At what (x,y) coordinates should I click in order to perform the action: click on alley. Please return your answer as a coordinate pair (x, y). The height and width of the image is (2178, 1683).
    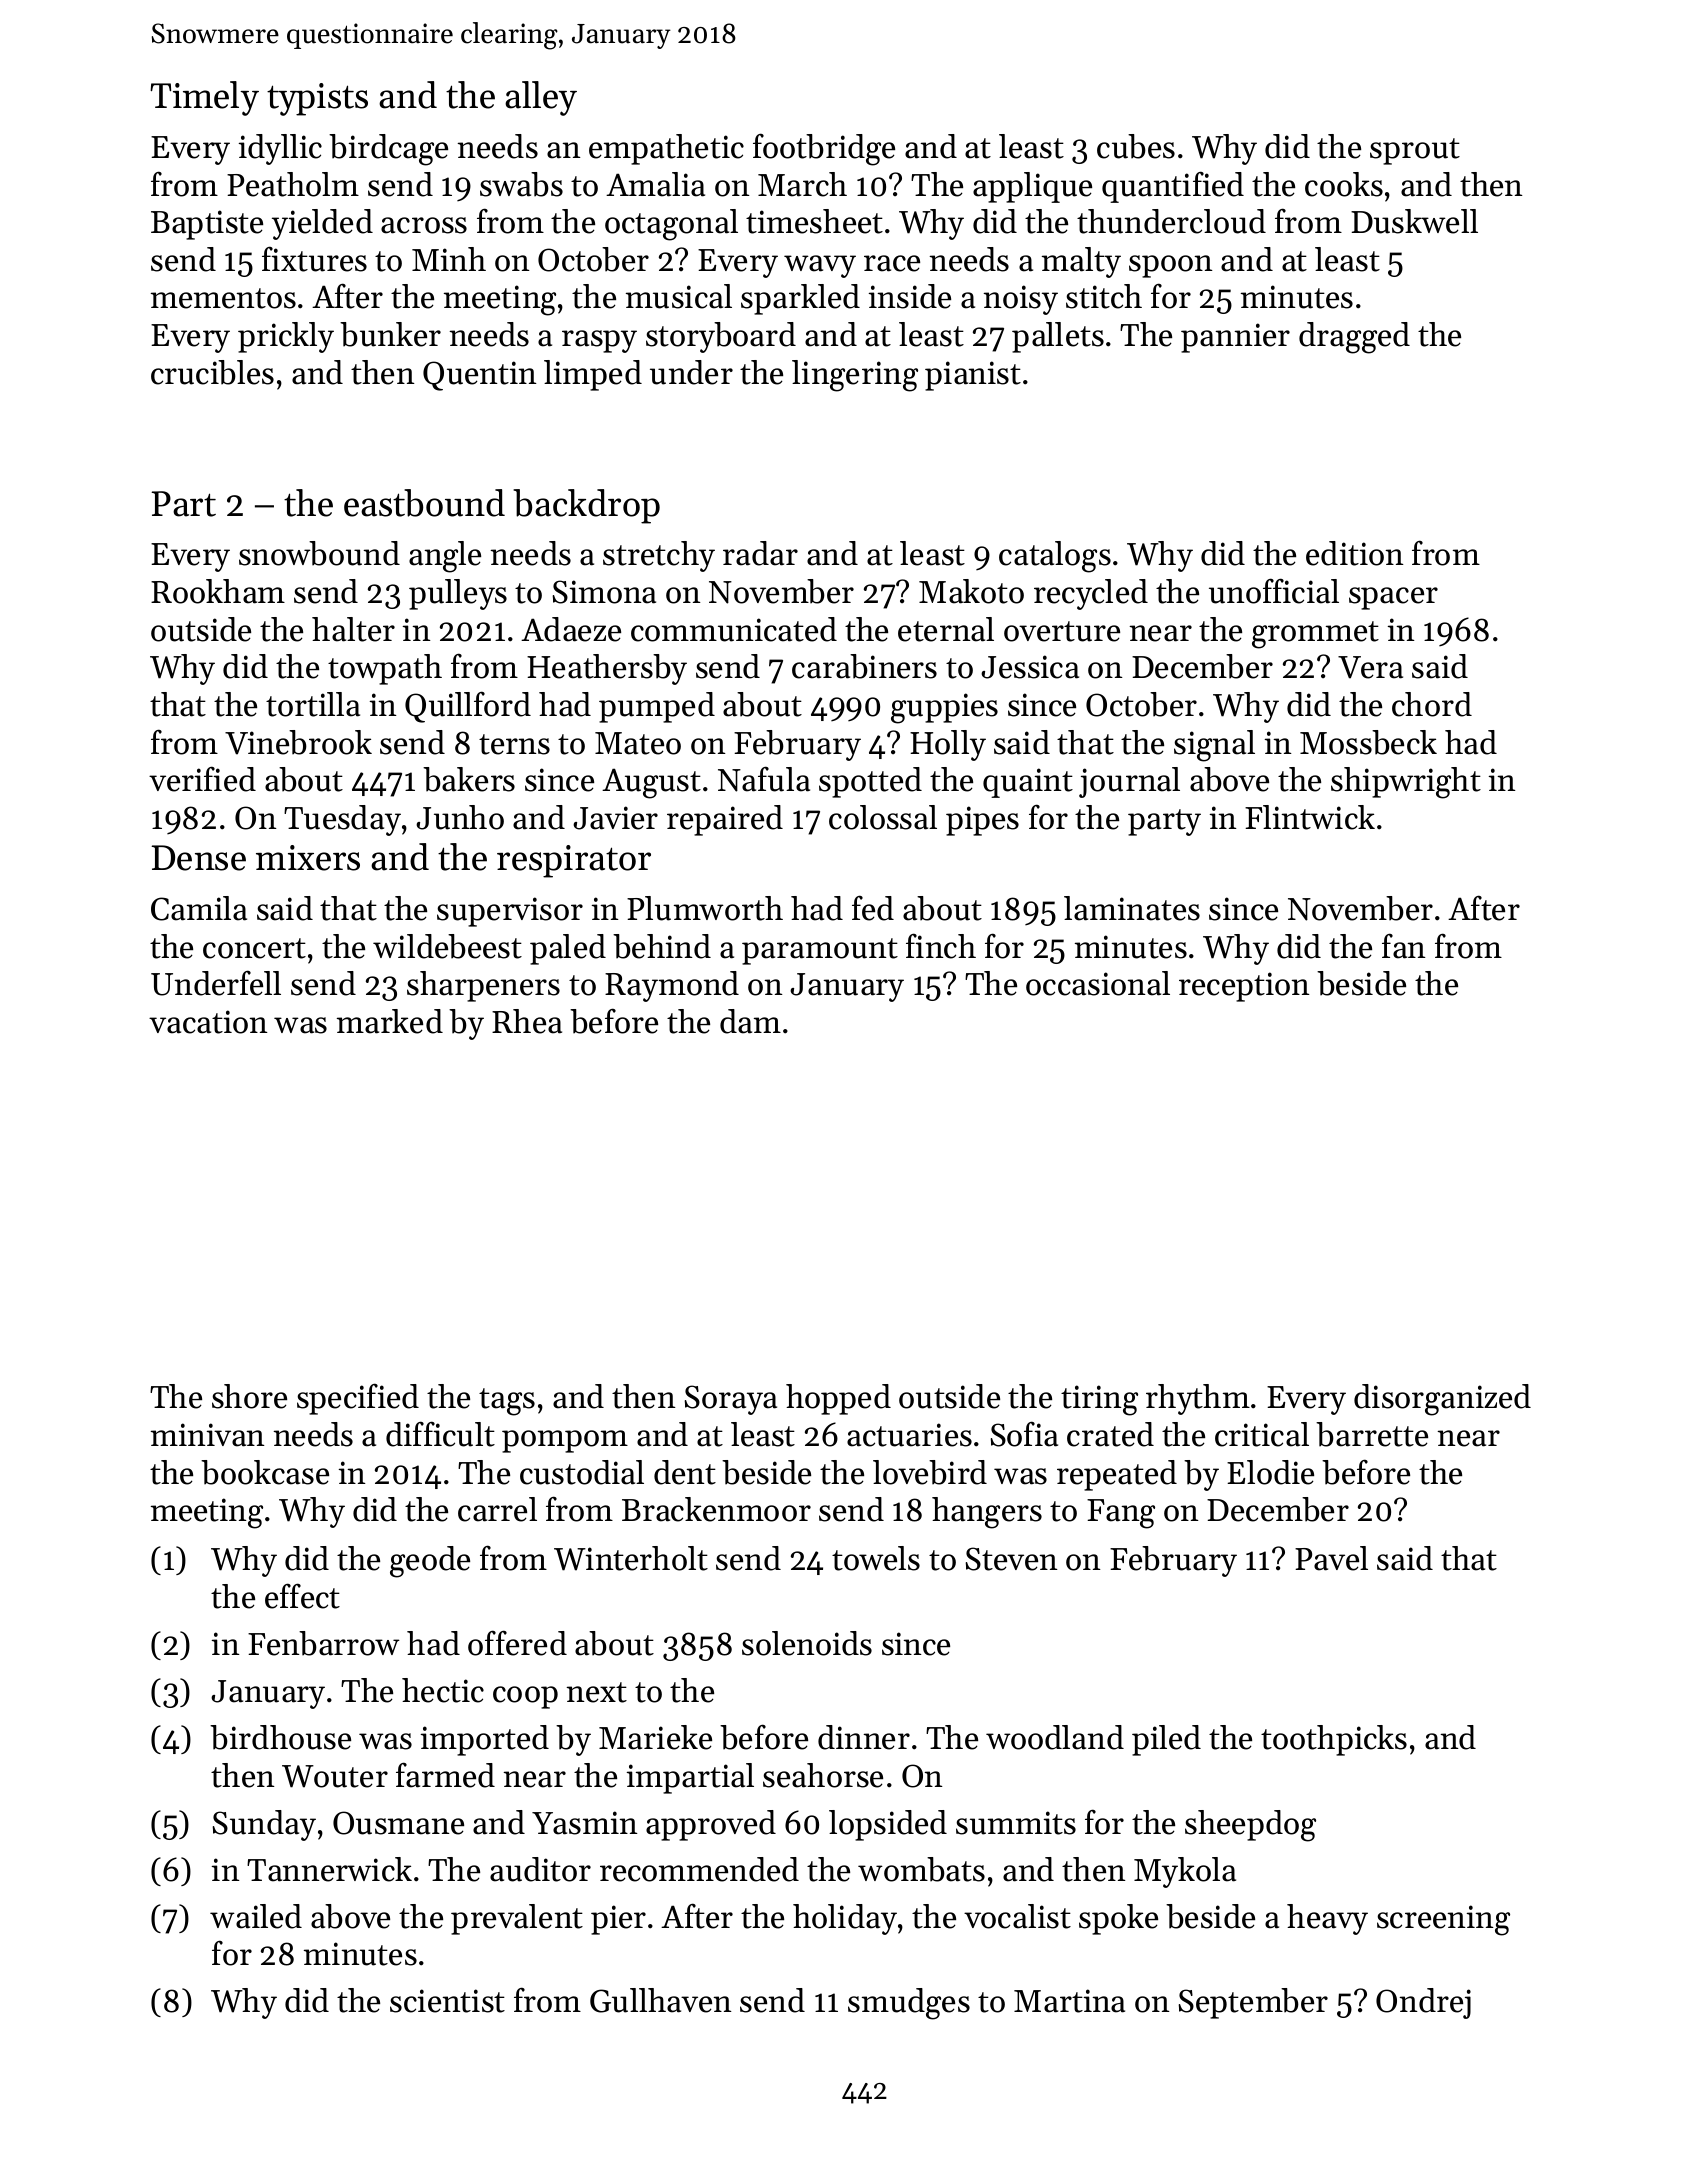
    Looking at the image, I should click on (541, 98).
